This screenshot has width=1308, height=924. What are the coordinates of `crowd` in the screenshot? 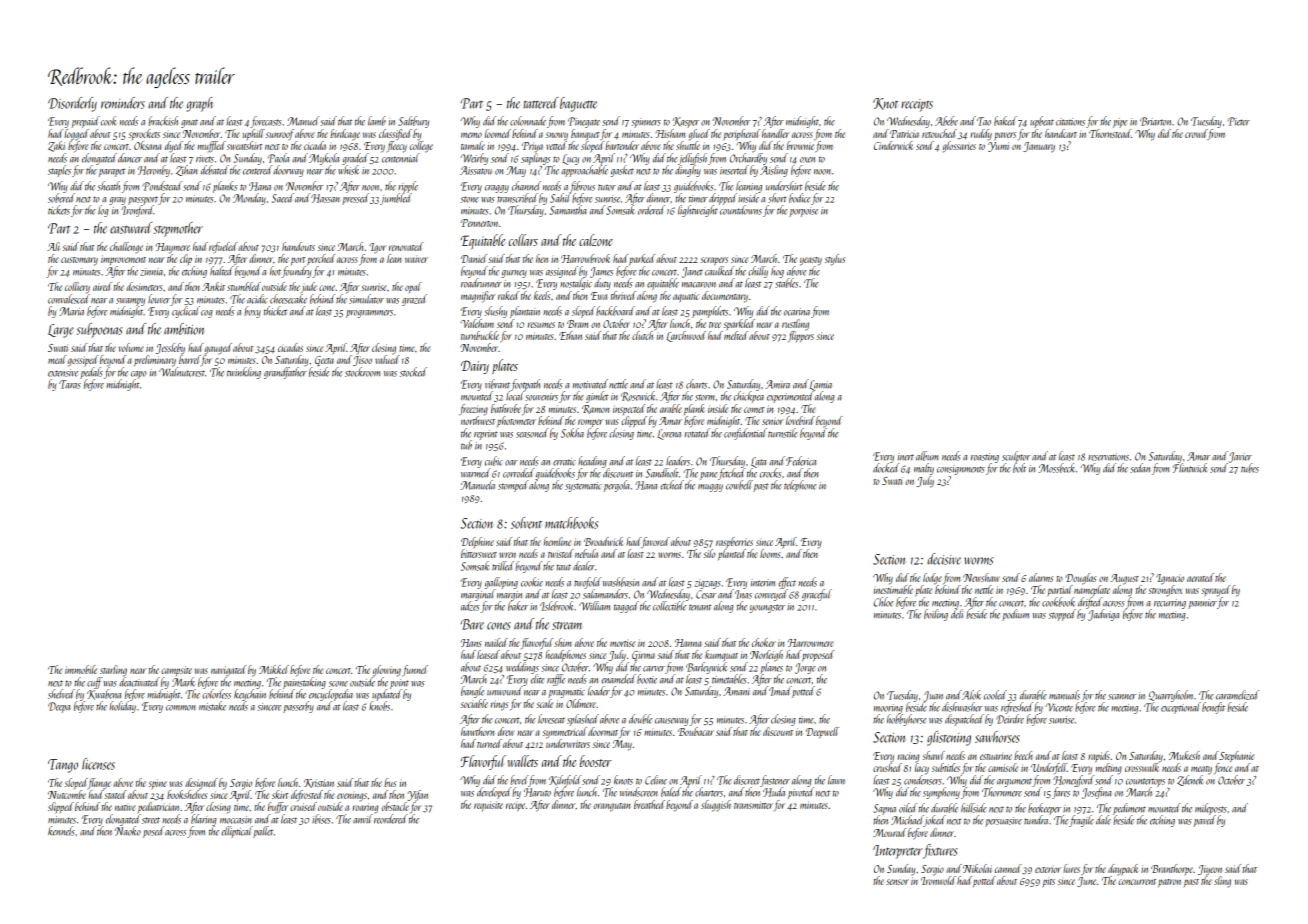 It's located at (1196, 134).
